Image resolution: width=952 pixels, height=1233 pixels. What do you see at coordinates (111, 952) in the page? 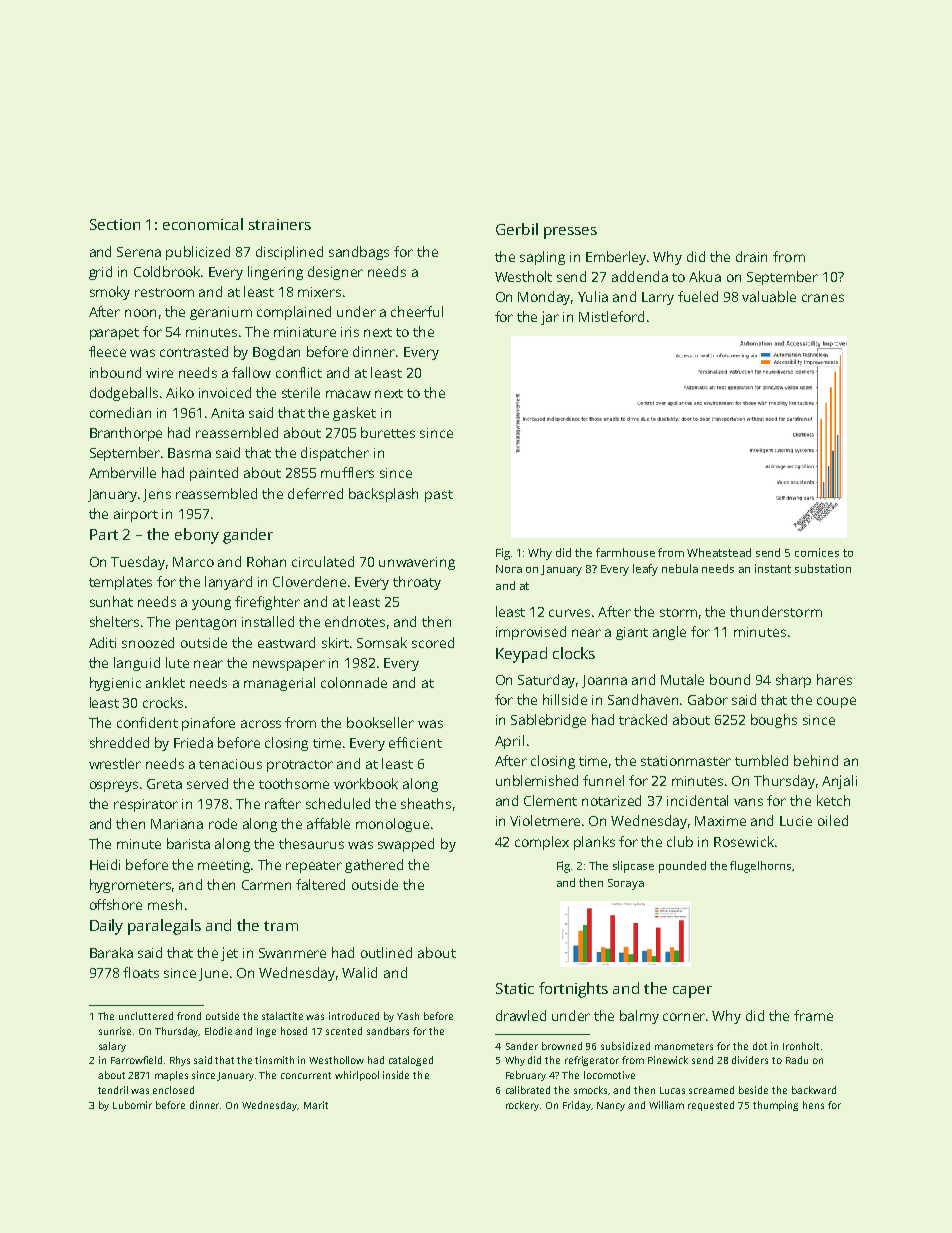
I see `Baraka` at bounding box center [111, 952].
